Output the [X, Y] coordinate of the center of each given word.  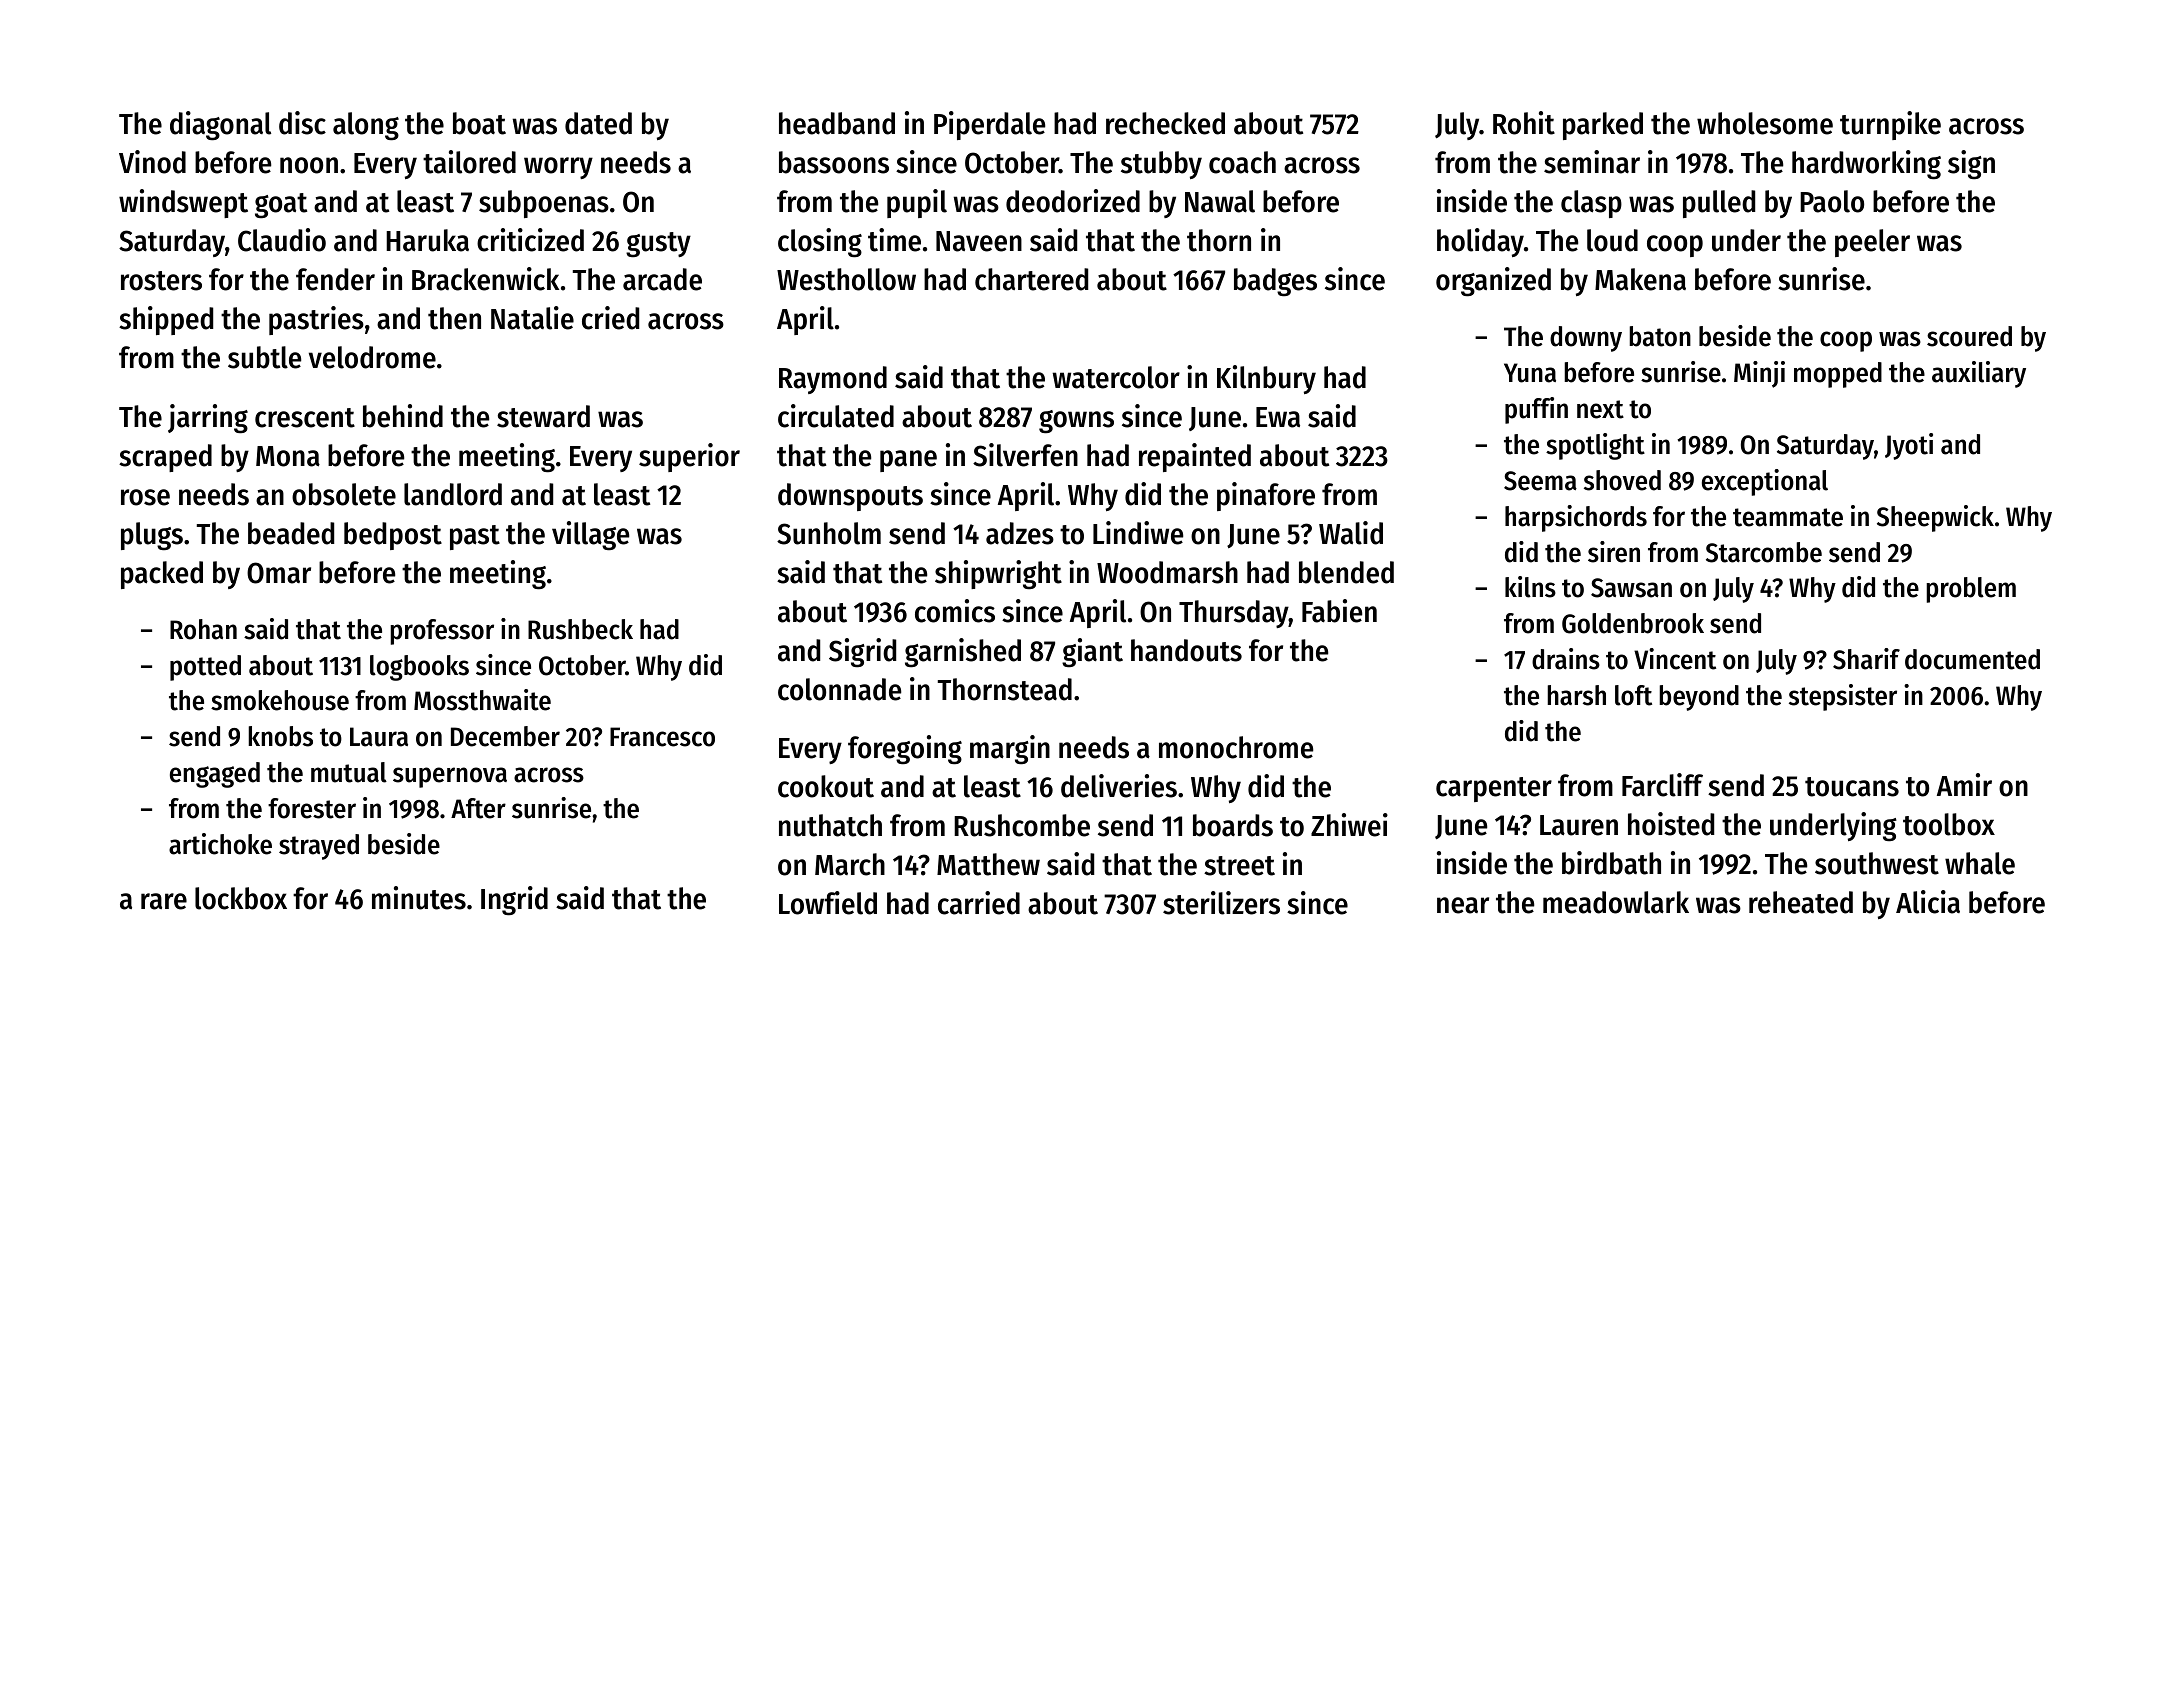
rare [164, 901]
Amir [1964, 784]
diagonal [220, 126]
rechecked [1165, 123]
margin [1010, 749]
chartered [1031, 279]
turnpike [1890, 125]
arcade [662, 279]
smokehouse [280, 700]
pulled [1719, 204]
